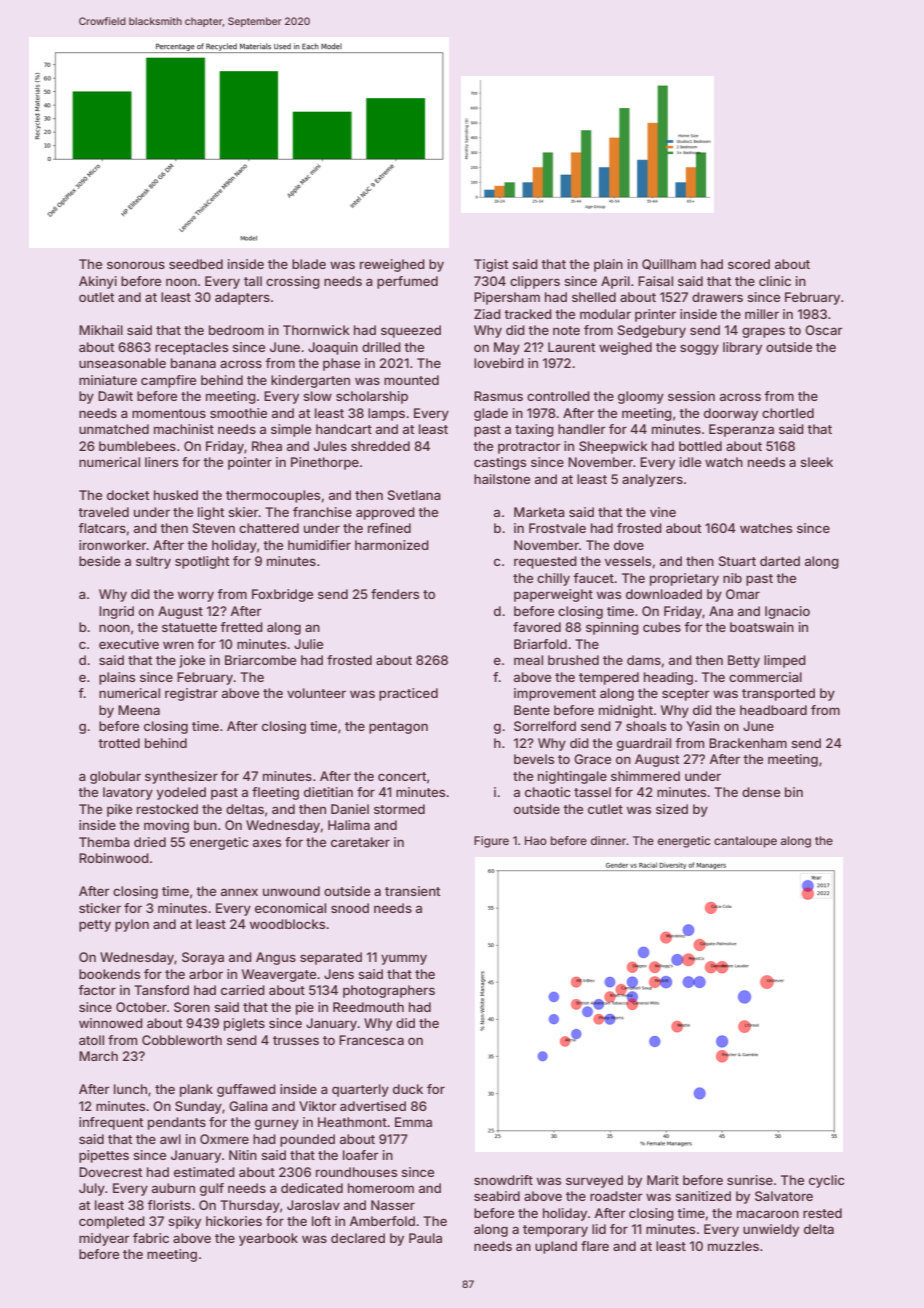 Image resolution: width=924 pixels, height=1308 pixels. I want to click on meal, so click(528, 660).
